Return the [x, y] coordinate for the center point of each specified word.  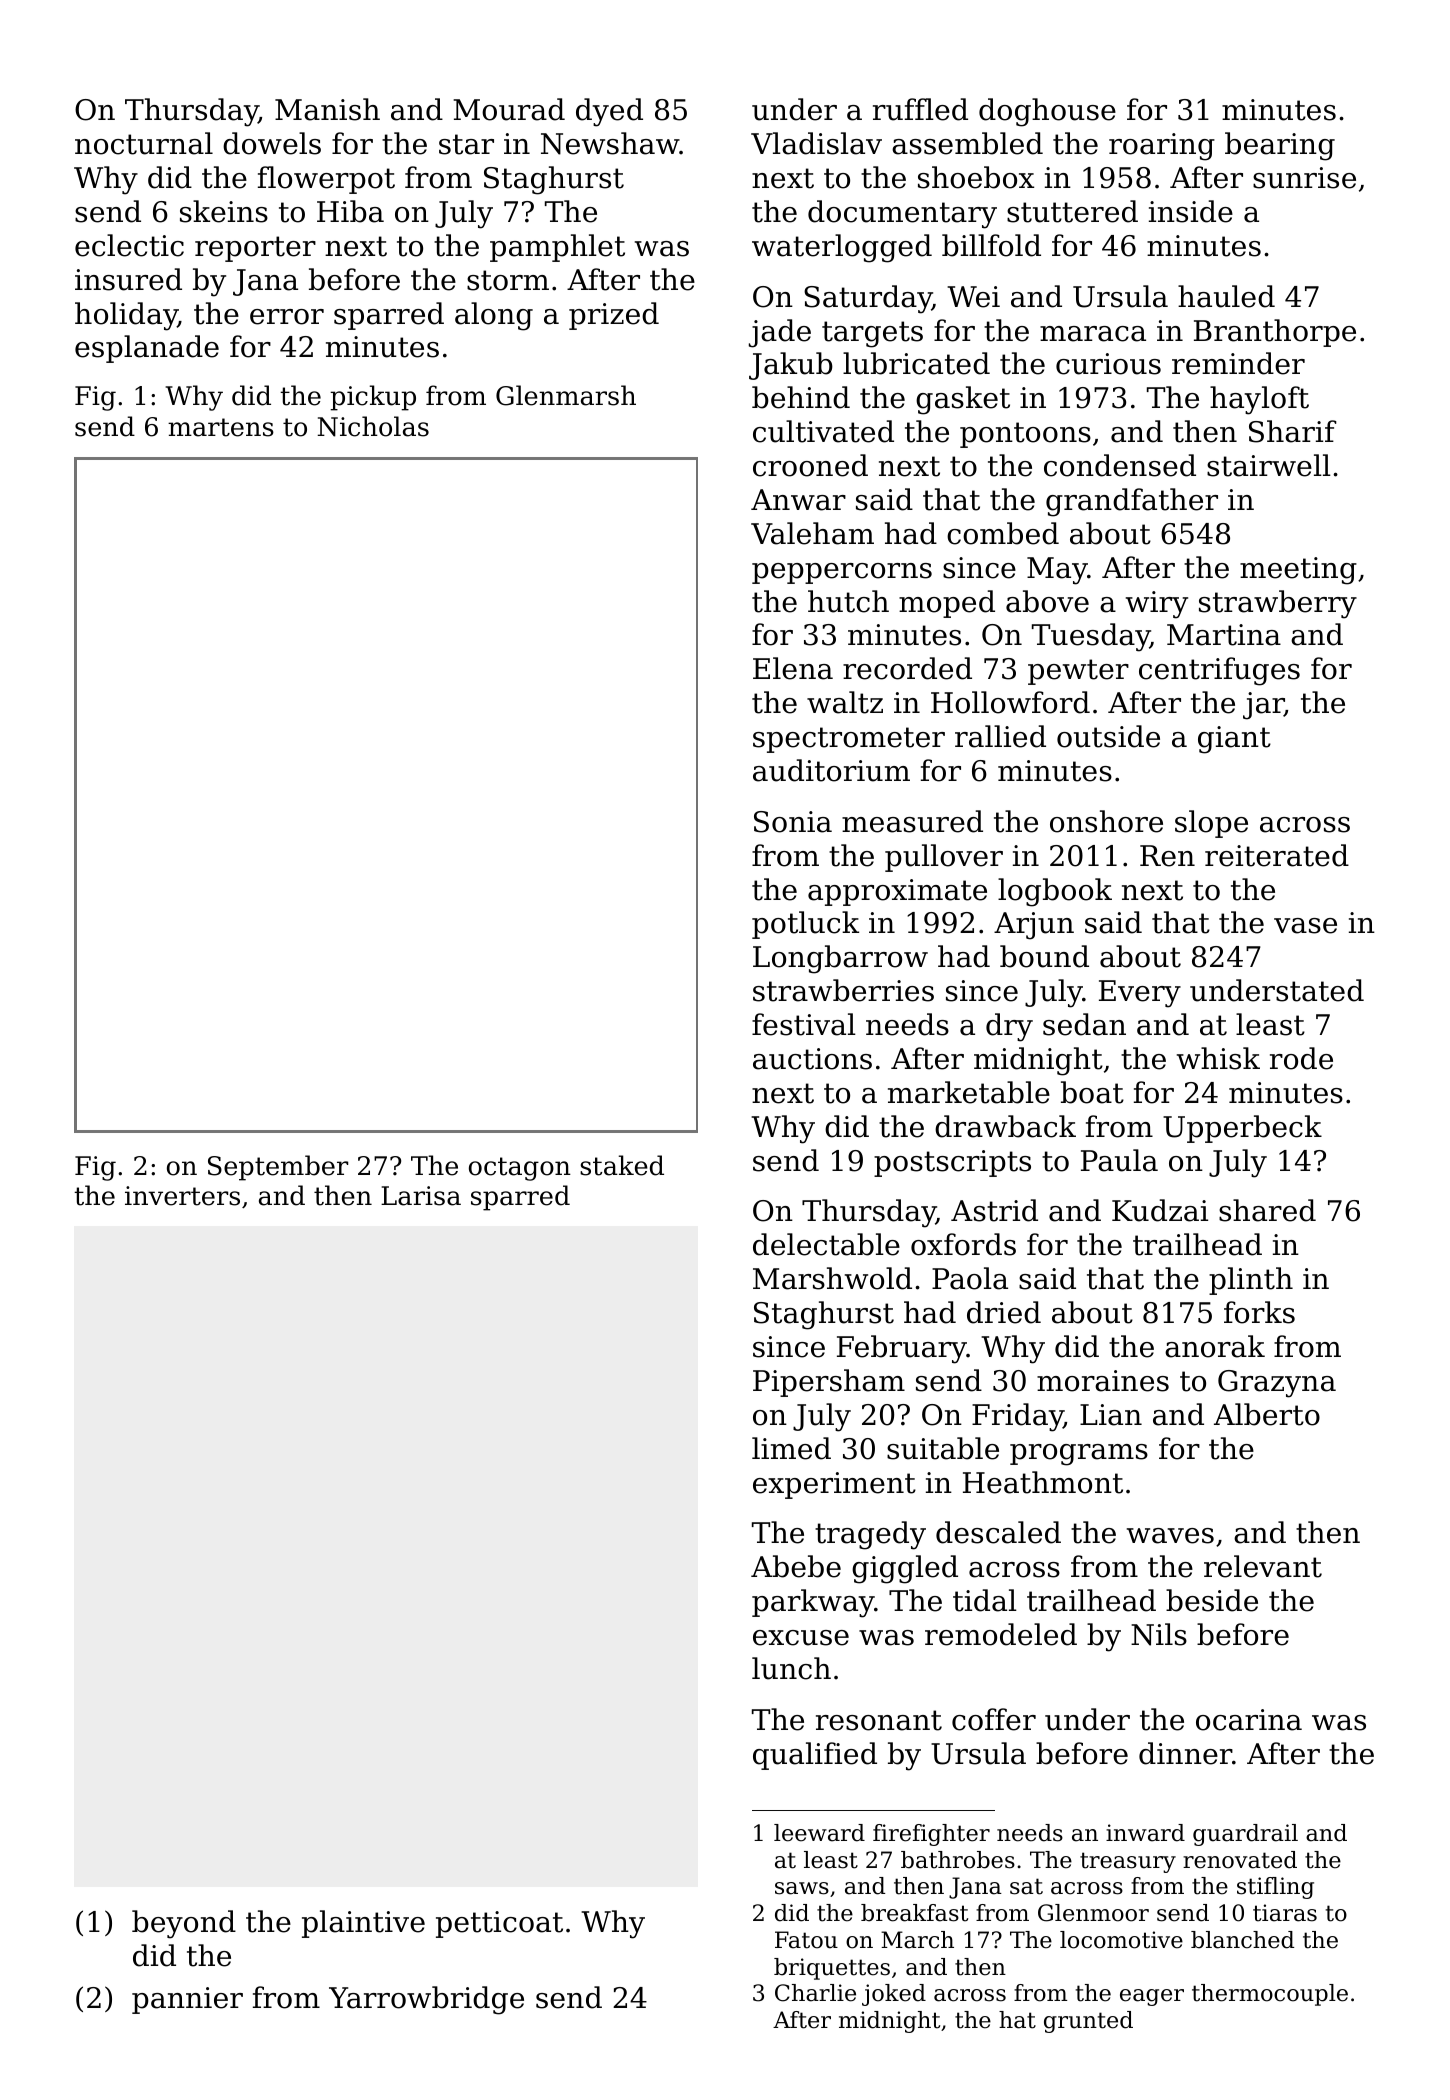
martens [221, 427]
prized [614, 316]
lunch [791, 1668]
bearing [1280, 146]
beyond [184, 1924]
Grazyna [1277, 1384]
